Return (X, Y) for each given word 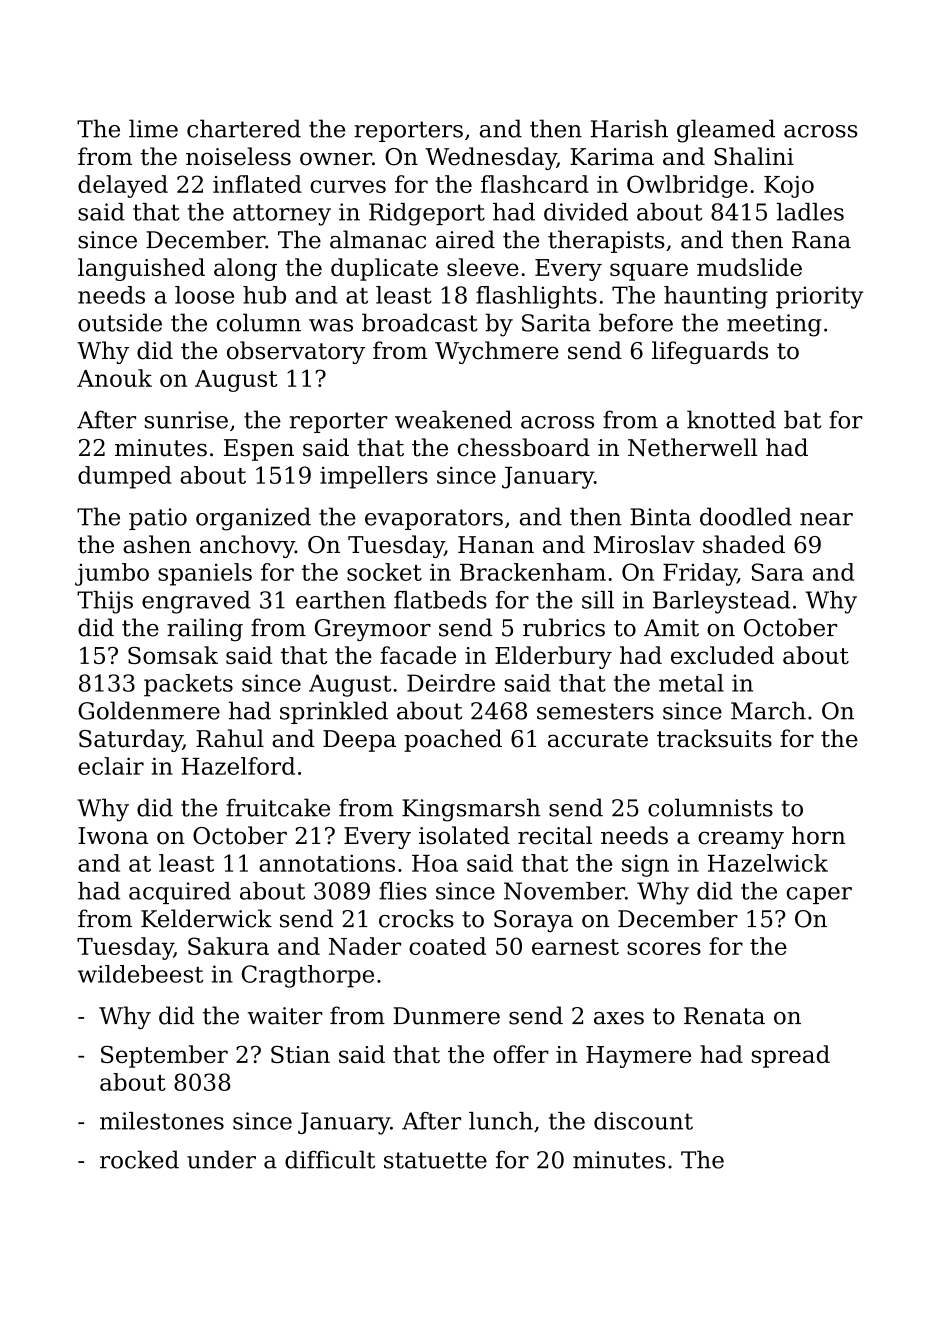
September (164, 1056)
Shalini (754, 156)
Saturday (131, 740)
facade (418, 655)
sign (645, 865)
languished (141, 269)
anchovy (247, 546)
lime (153, 128)
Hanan (496, 545)
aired (465, 239)
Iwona (113, 836)
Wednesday (491, 158)
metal (691, 683)
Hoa (435, 863)
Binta (660, 517)
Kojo (789, 187)
